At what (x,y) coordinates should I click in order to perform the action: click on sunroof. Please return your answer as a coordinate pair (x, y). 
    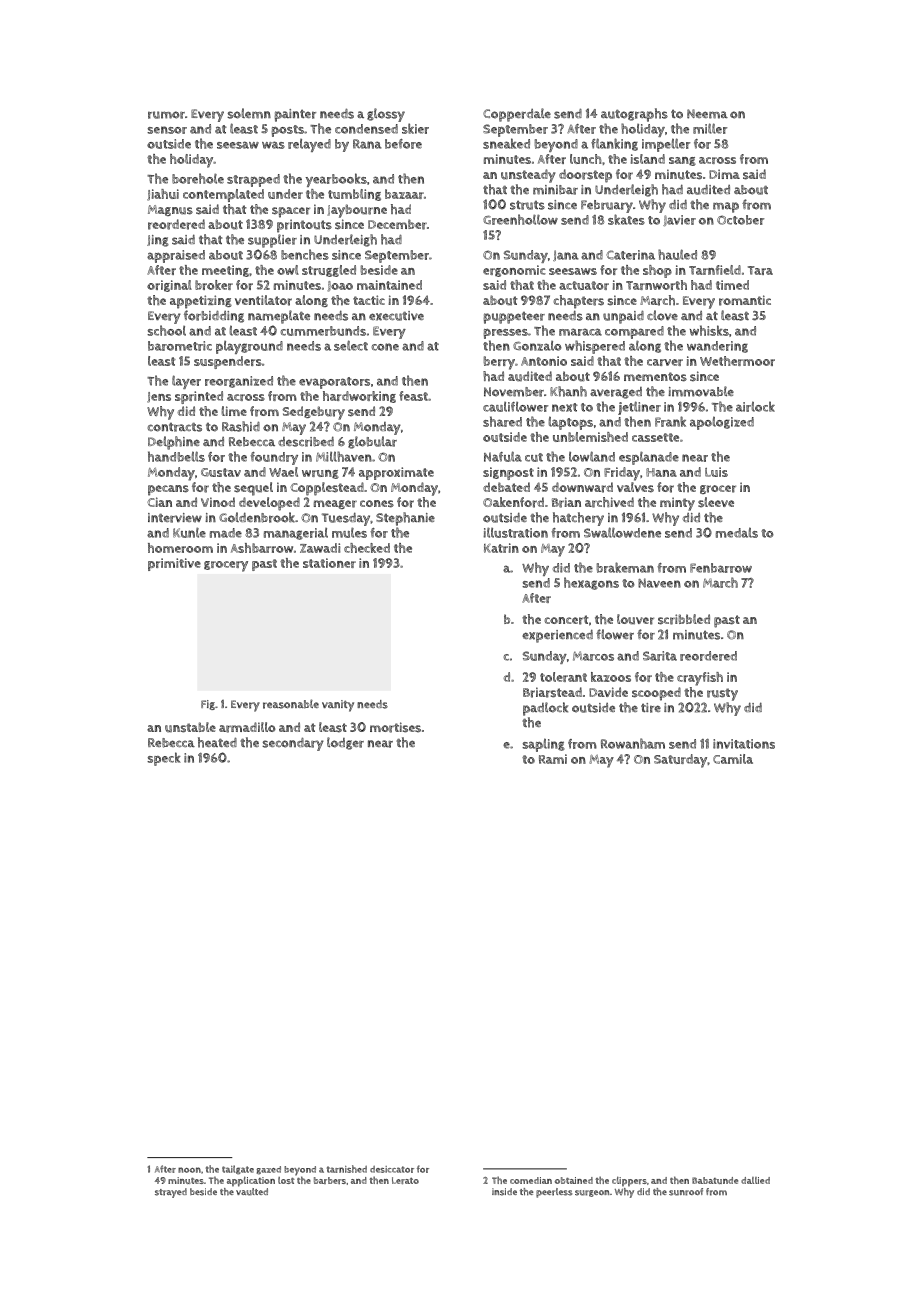
    Looking at the image, I should click on (686, 1192).
